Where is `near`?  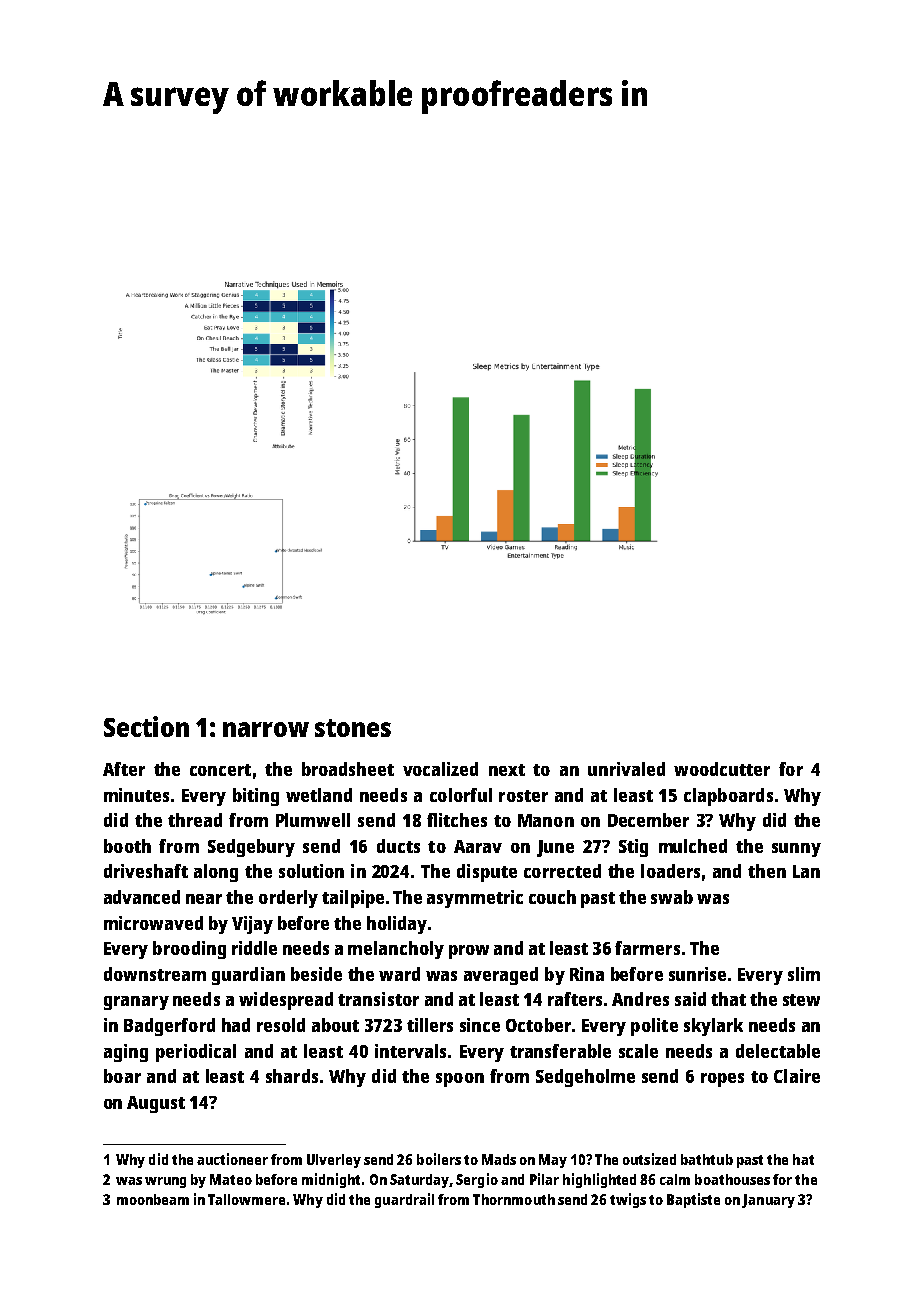 near is located at coordinates (204, 899).
